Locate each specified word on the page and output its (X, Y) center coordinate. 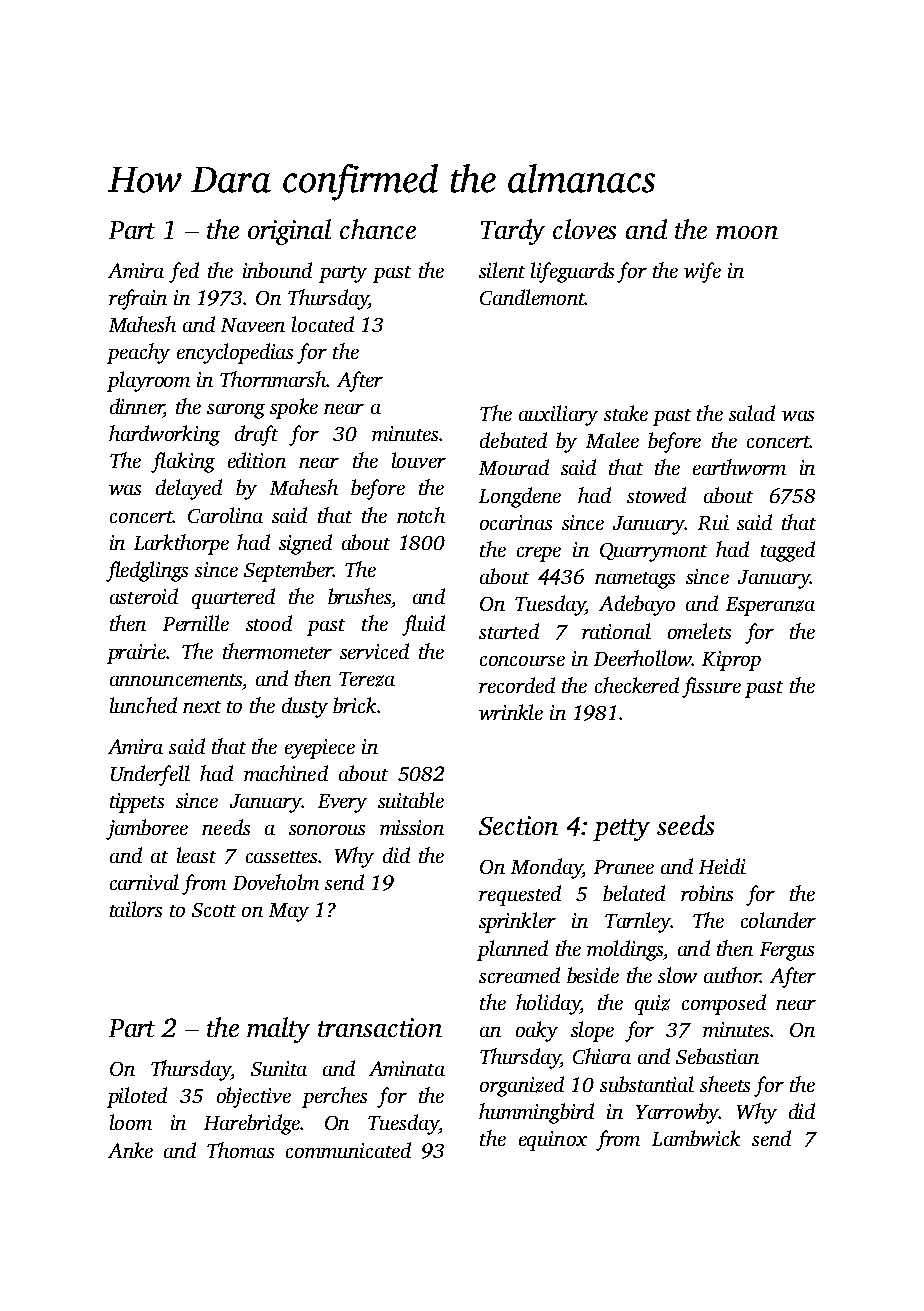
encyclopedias (235, 353)
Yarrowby (677, 1113)
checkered (637, 685)
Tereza (367, 679)
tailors (136, 909)
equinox (553, 1141)
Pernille (196, 623)
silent (502, 270)
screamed (519, 975)
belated (634, 893)
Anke (130, 1150)
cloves (584, 229)
